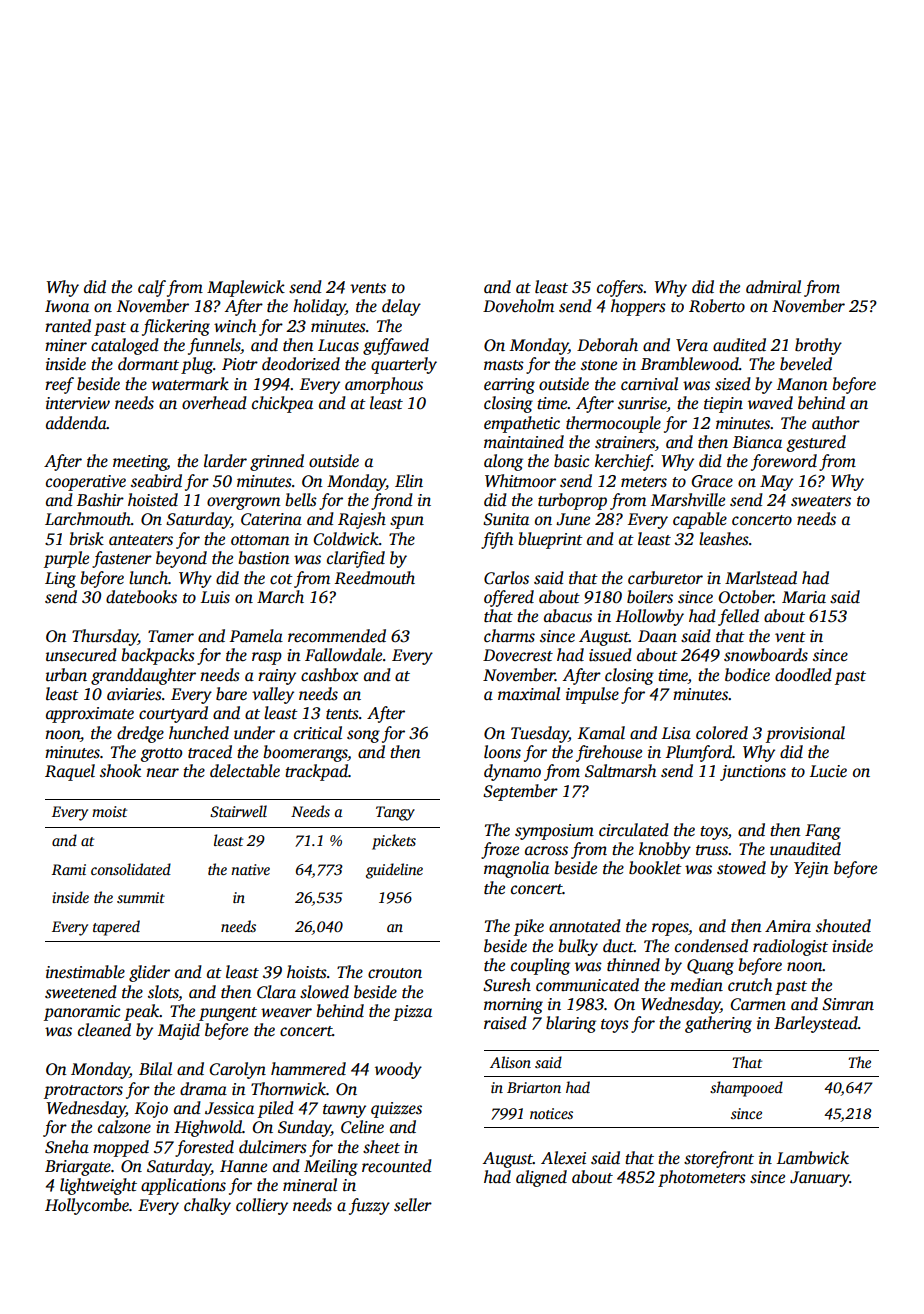 This screenshot has height=1314, width=924. What do you see at coordinates (262, 1206) in the screenshot?
I see `colliery` at bounding box center [262, 1206].
